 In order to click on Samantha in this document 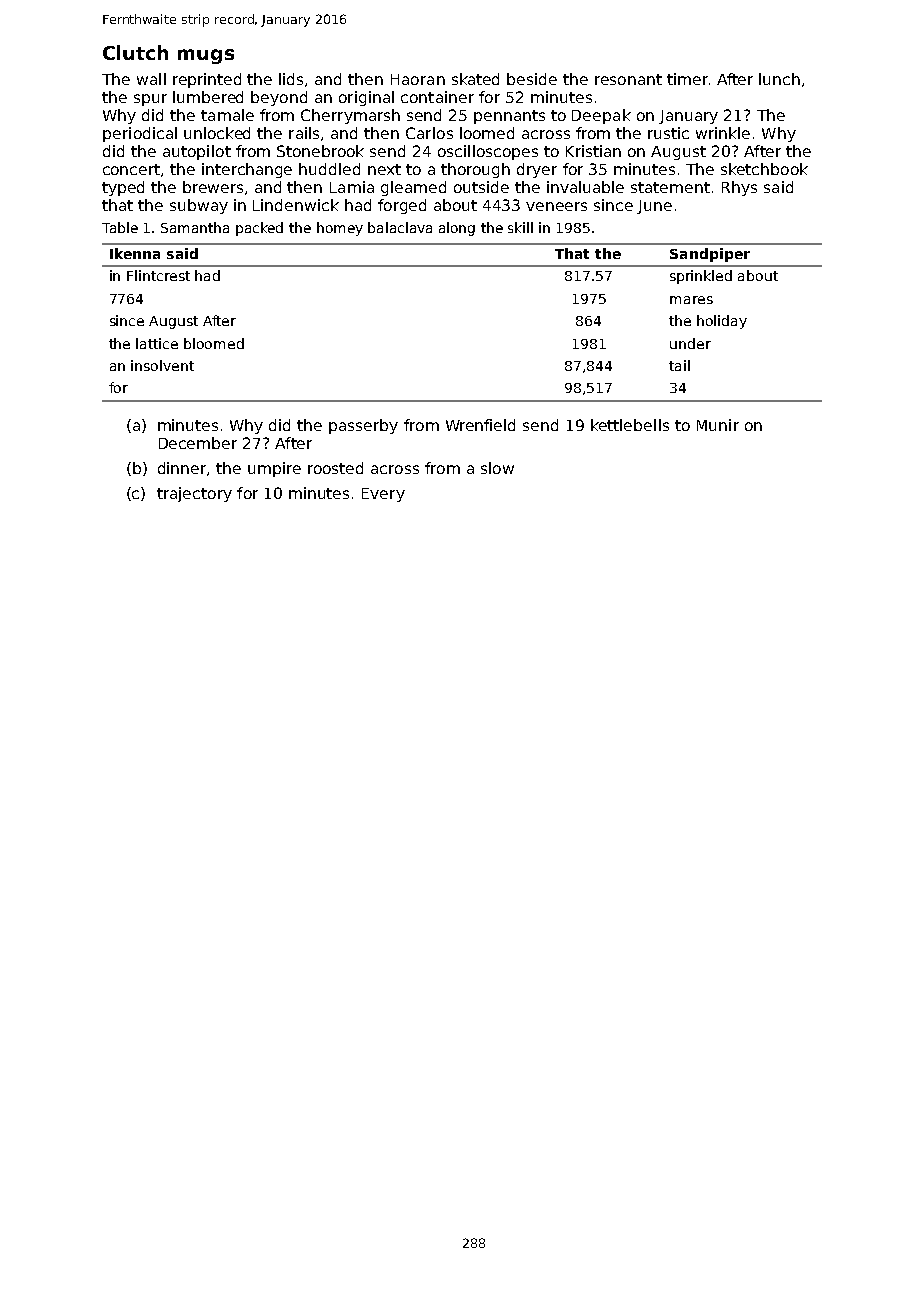, I will do `click(195, 227)`.
